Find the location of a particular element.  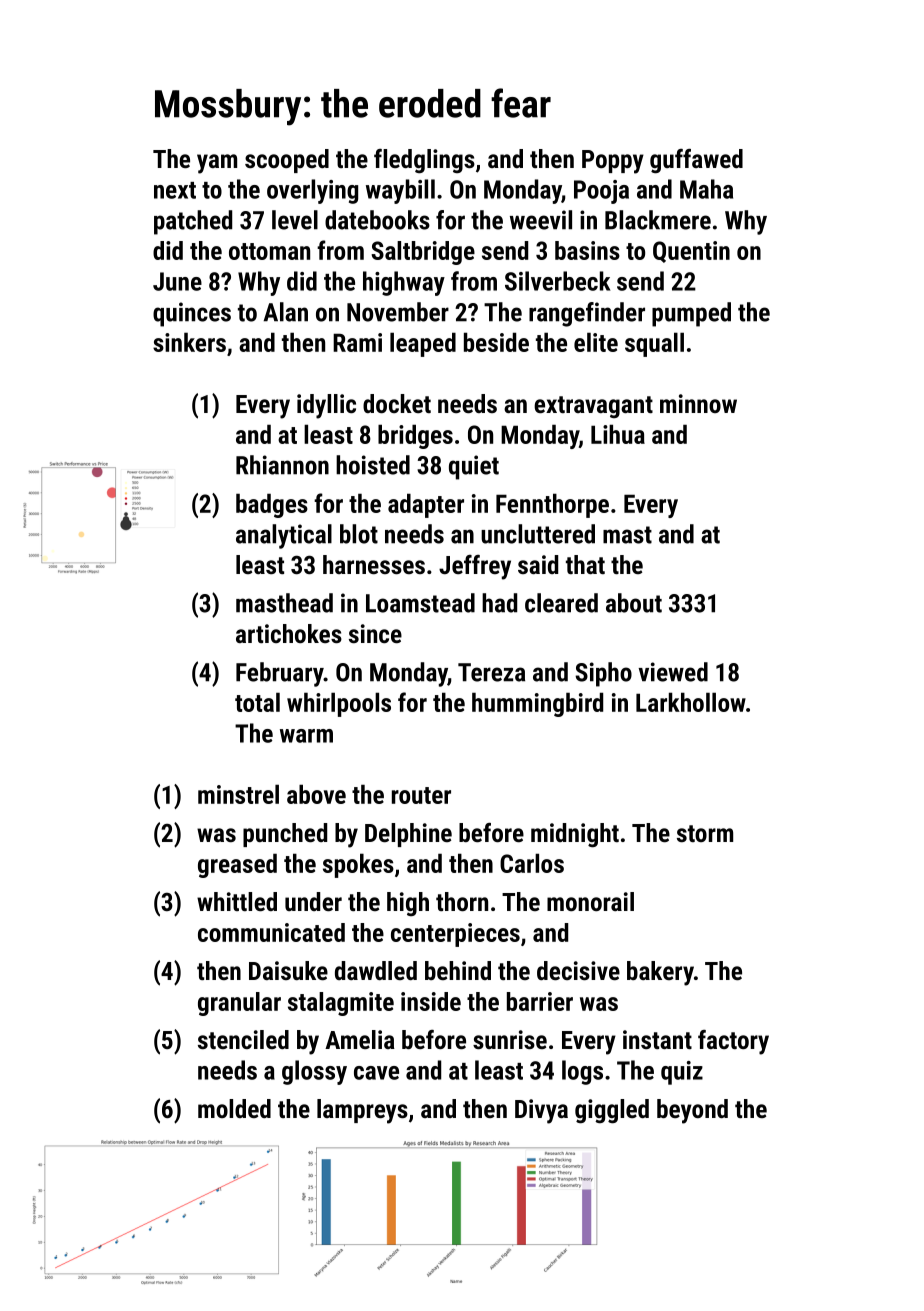

fledglings is located at coordinates (424, 161).
